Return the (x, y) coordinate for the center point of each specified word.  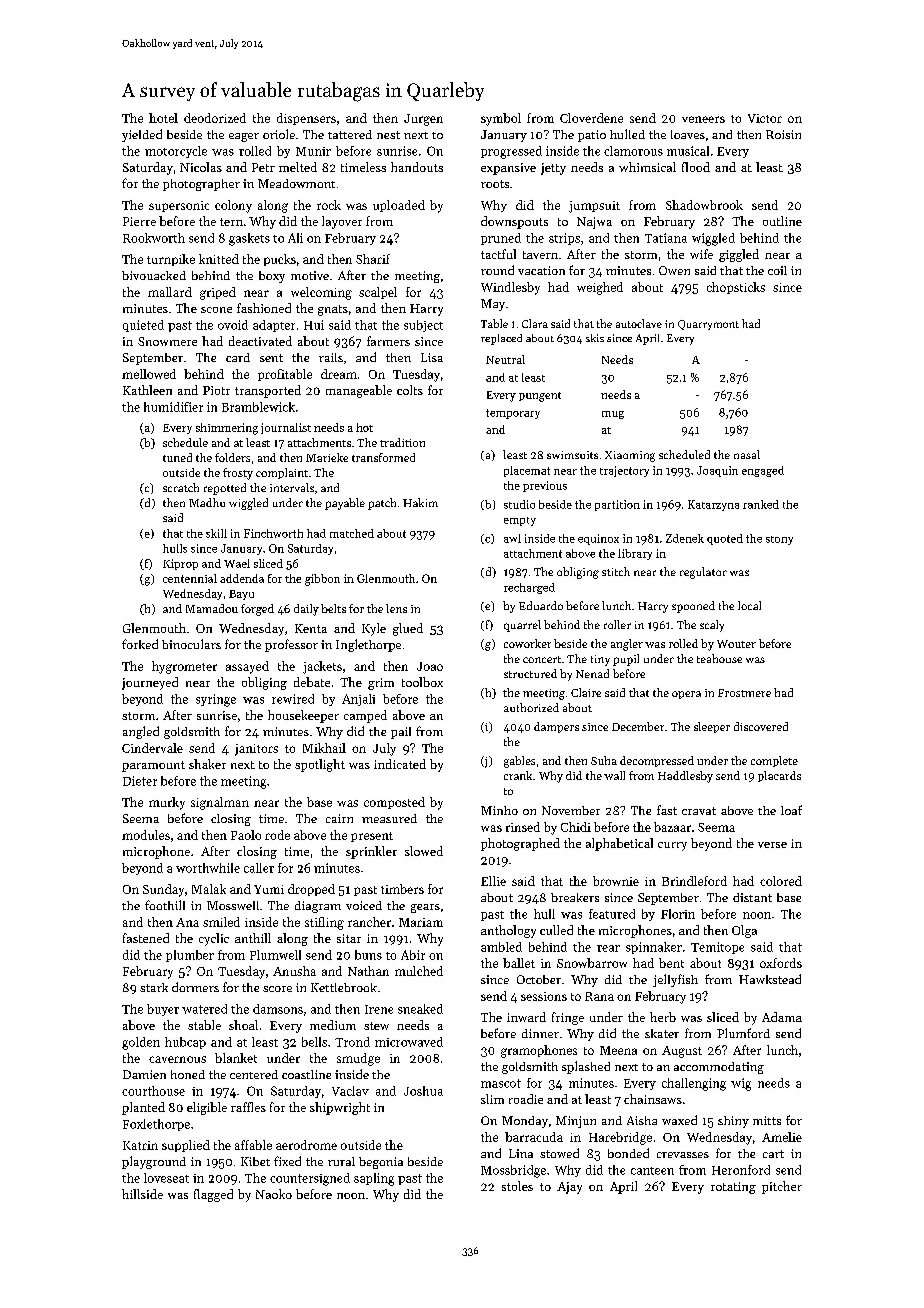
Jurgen (423, 120)
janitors (256, 750)
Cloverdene (591, 118)
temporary (513, 414)
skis (595, 338)
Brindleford (694, 881)
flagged (213, 1195)
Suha (604, 760)
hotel (163, 118)
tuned (177, 457)
